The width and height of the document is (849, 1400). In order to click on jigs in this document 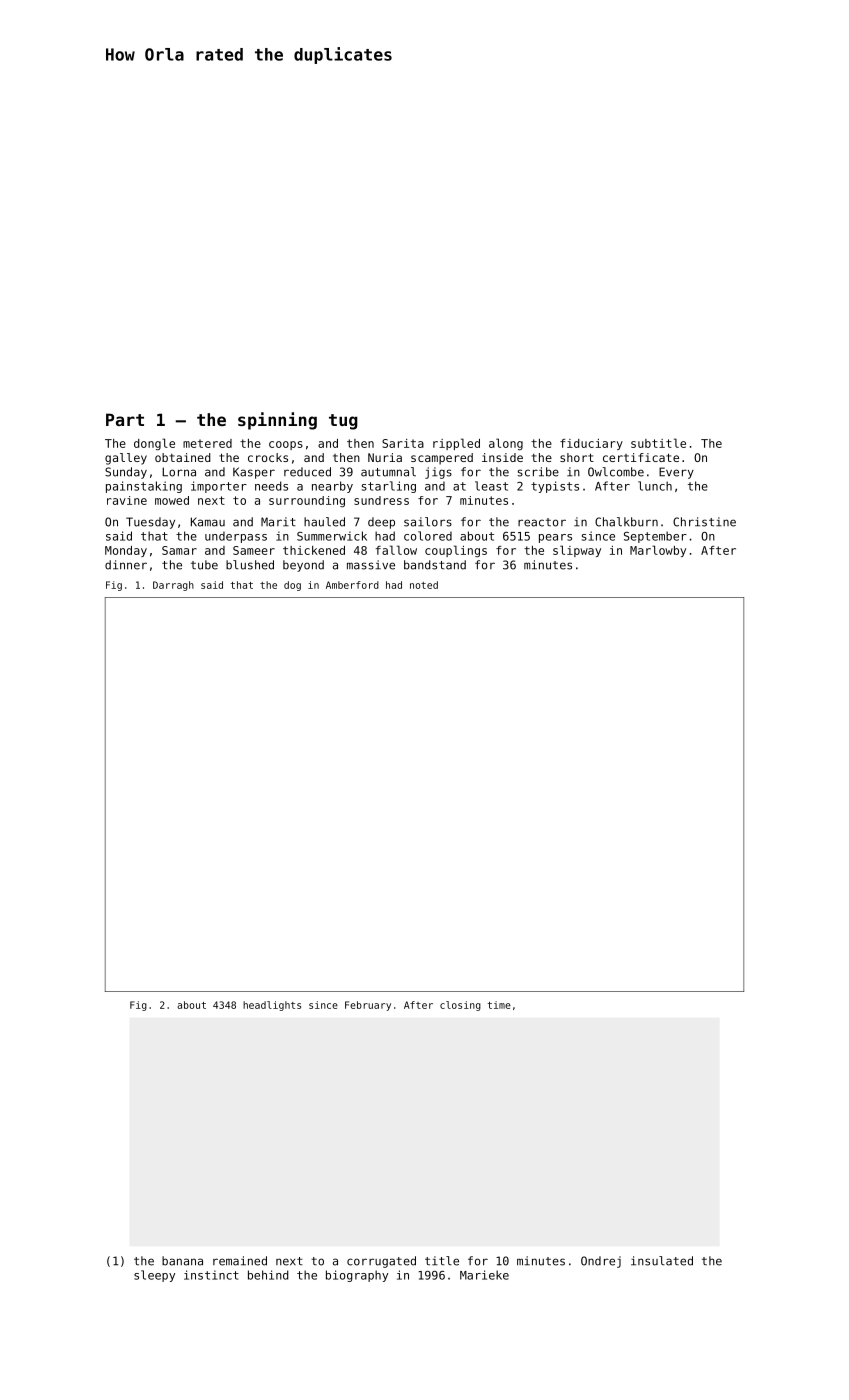, I will do `click(438, 473)`.
